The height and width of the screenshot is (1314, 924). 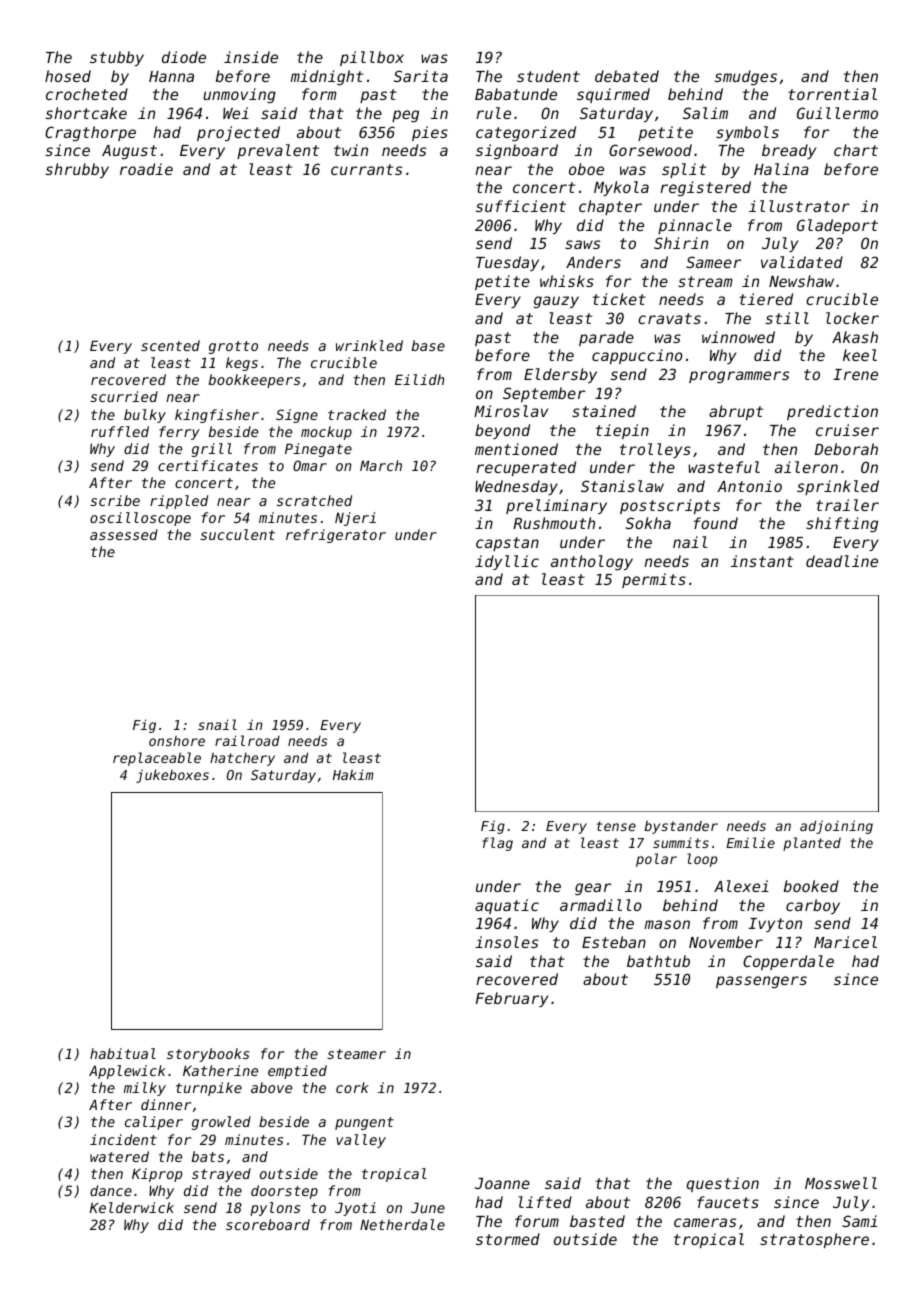 What do you see at coordinates (208, 1055) in the screenshot?
I see `storybooks` at bounding box center [208, 1055].
